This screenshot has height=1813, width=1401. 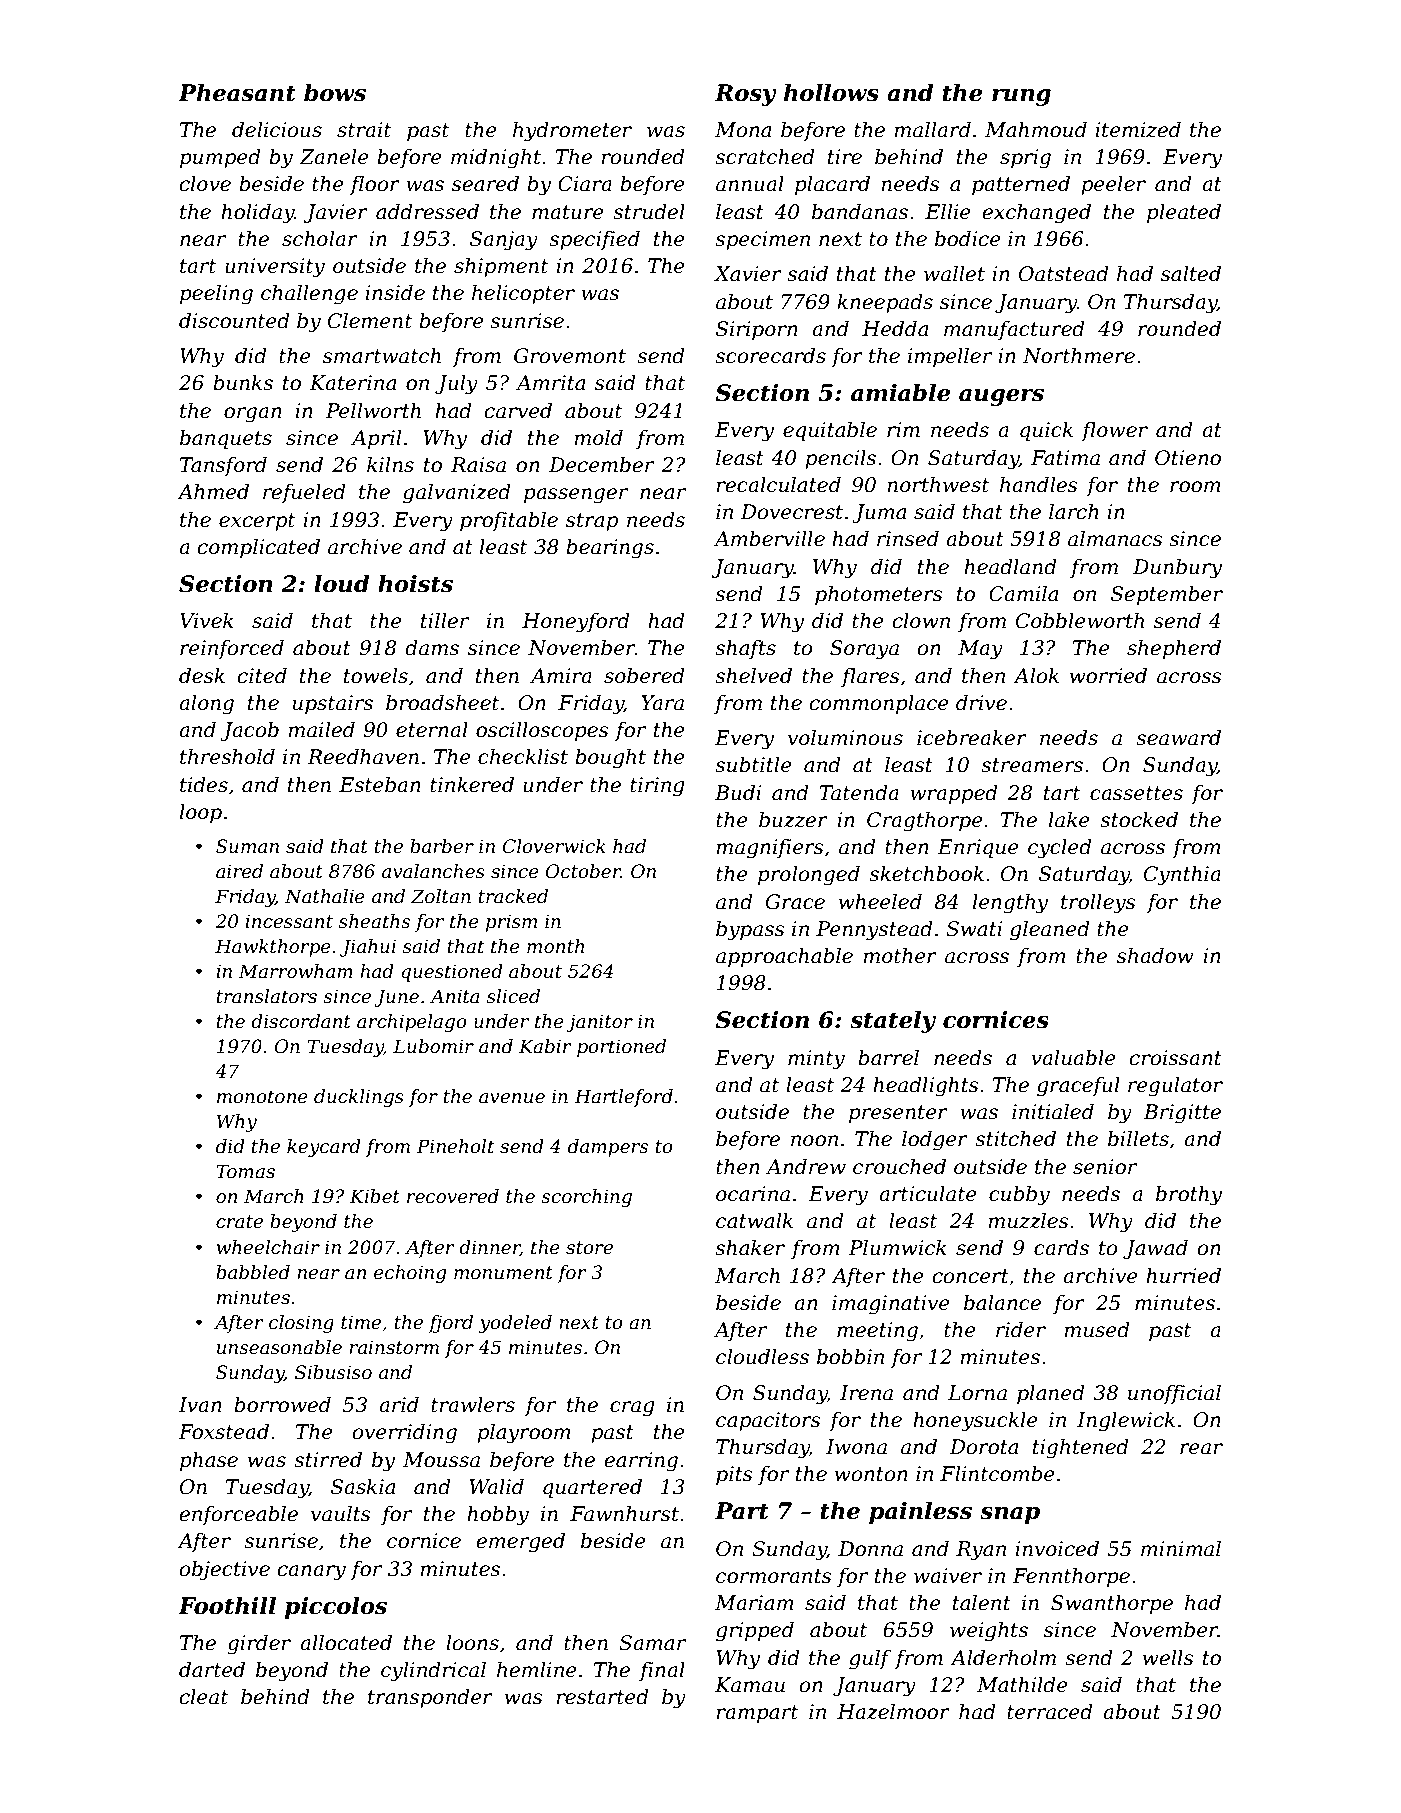 What do you see at coordinates (341, 1513) in the screenshot?
I see `vaults` at bounding box center [341, 1513].
